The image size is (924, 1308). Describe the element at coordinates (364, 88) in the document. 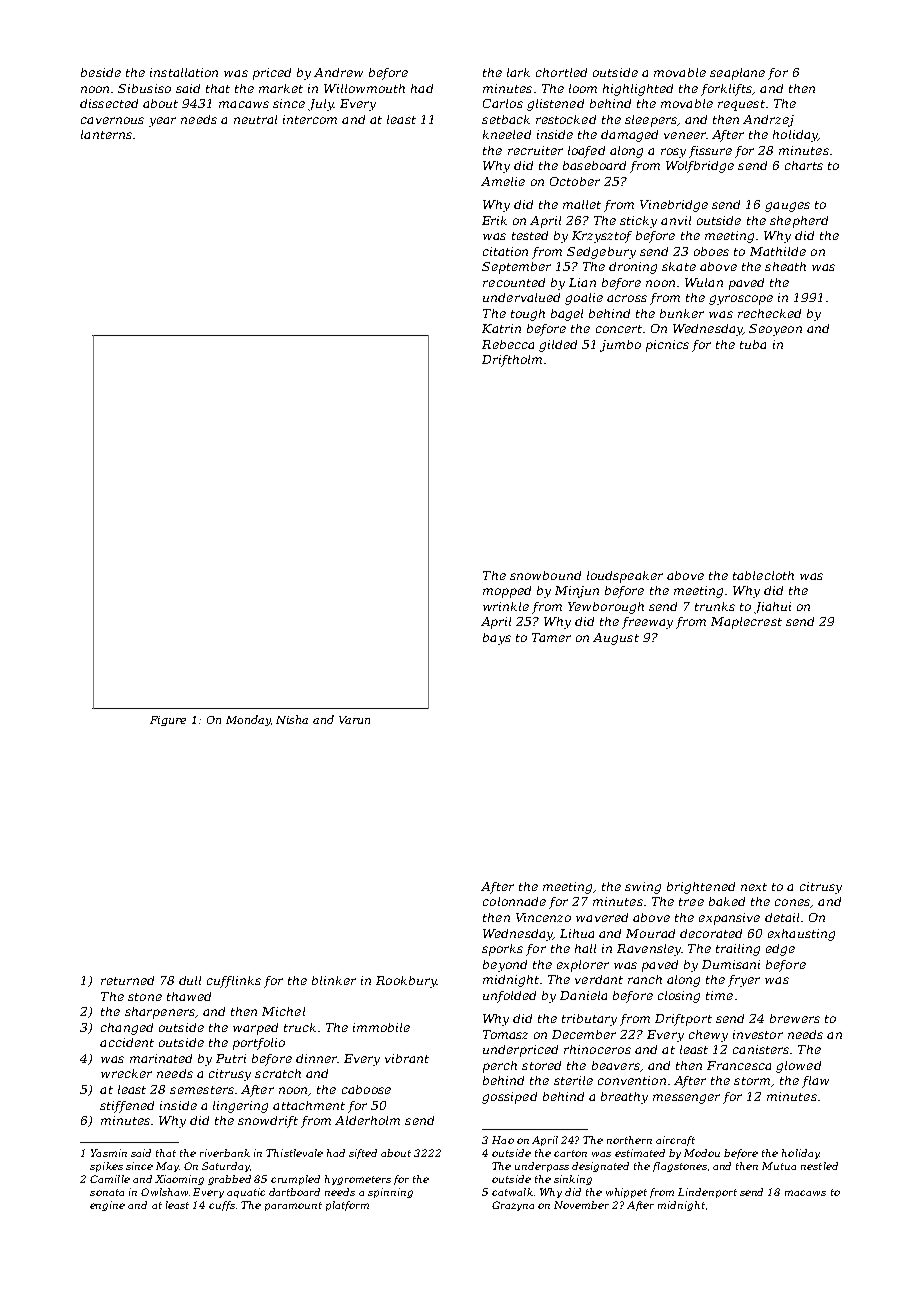

I see `Willowmouth` at that location.
